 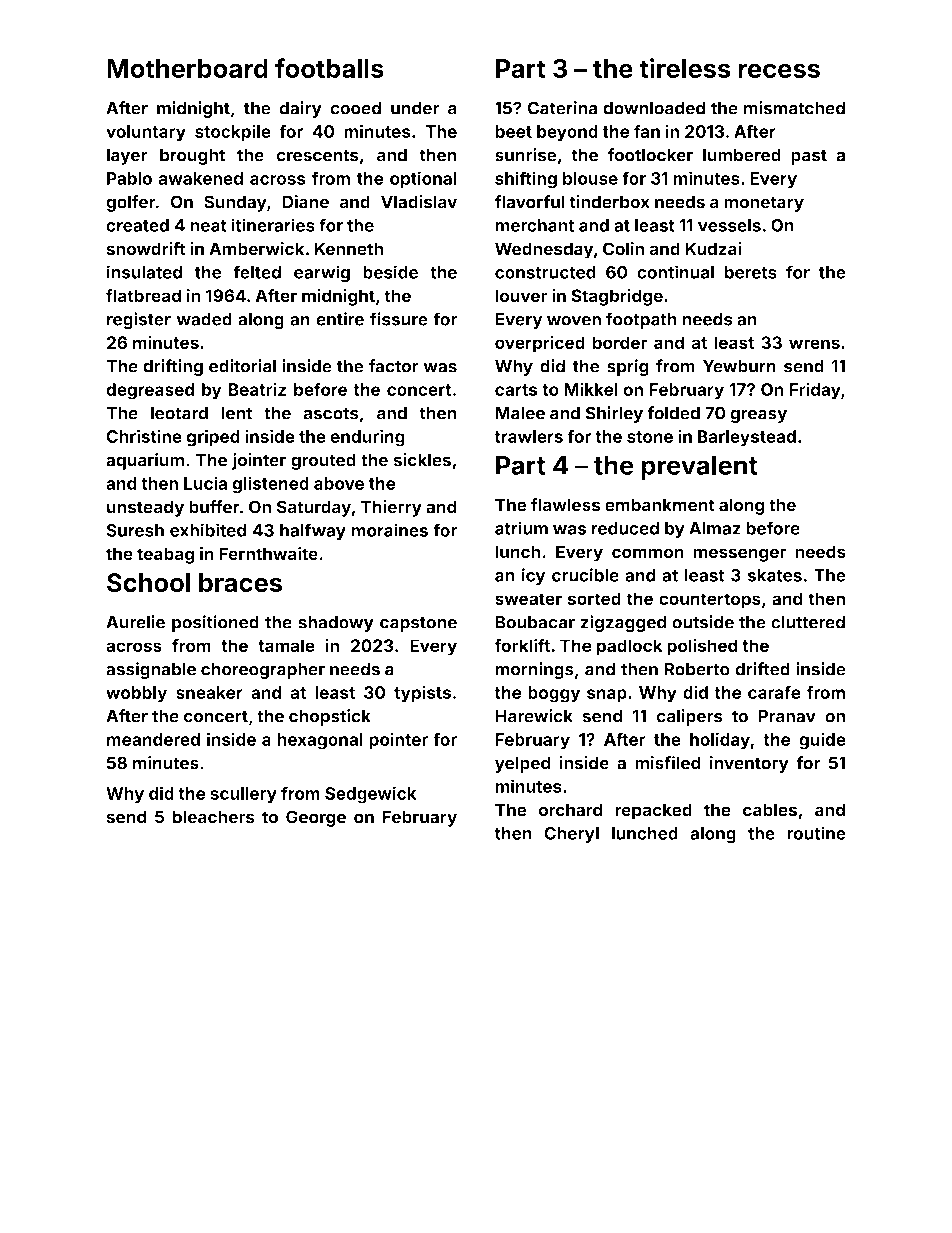 What do you see at coordinates (571, 835) in the screenshot?
I see `Cheryl` at bounding box center [571, 835].
